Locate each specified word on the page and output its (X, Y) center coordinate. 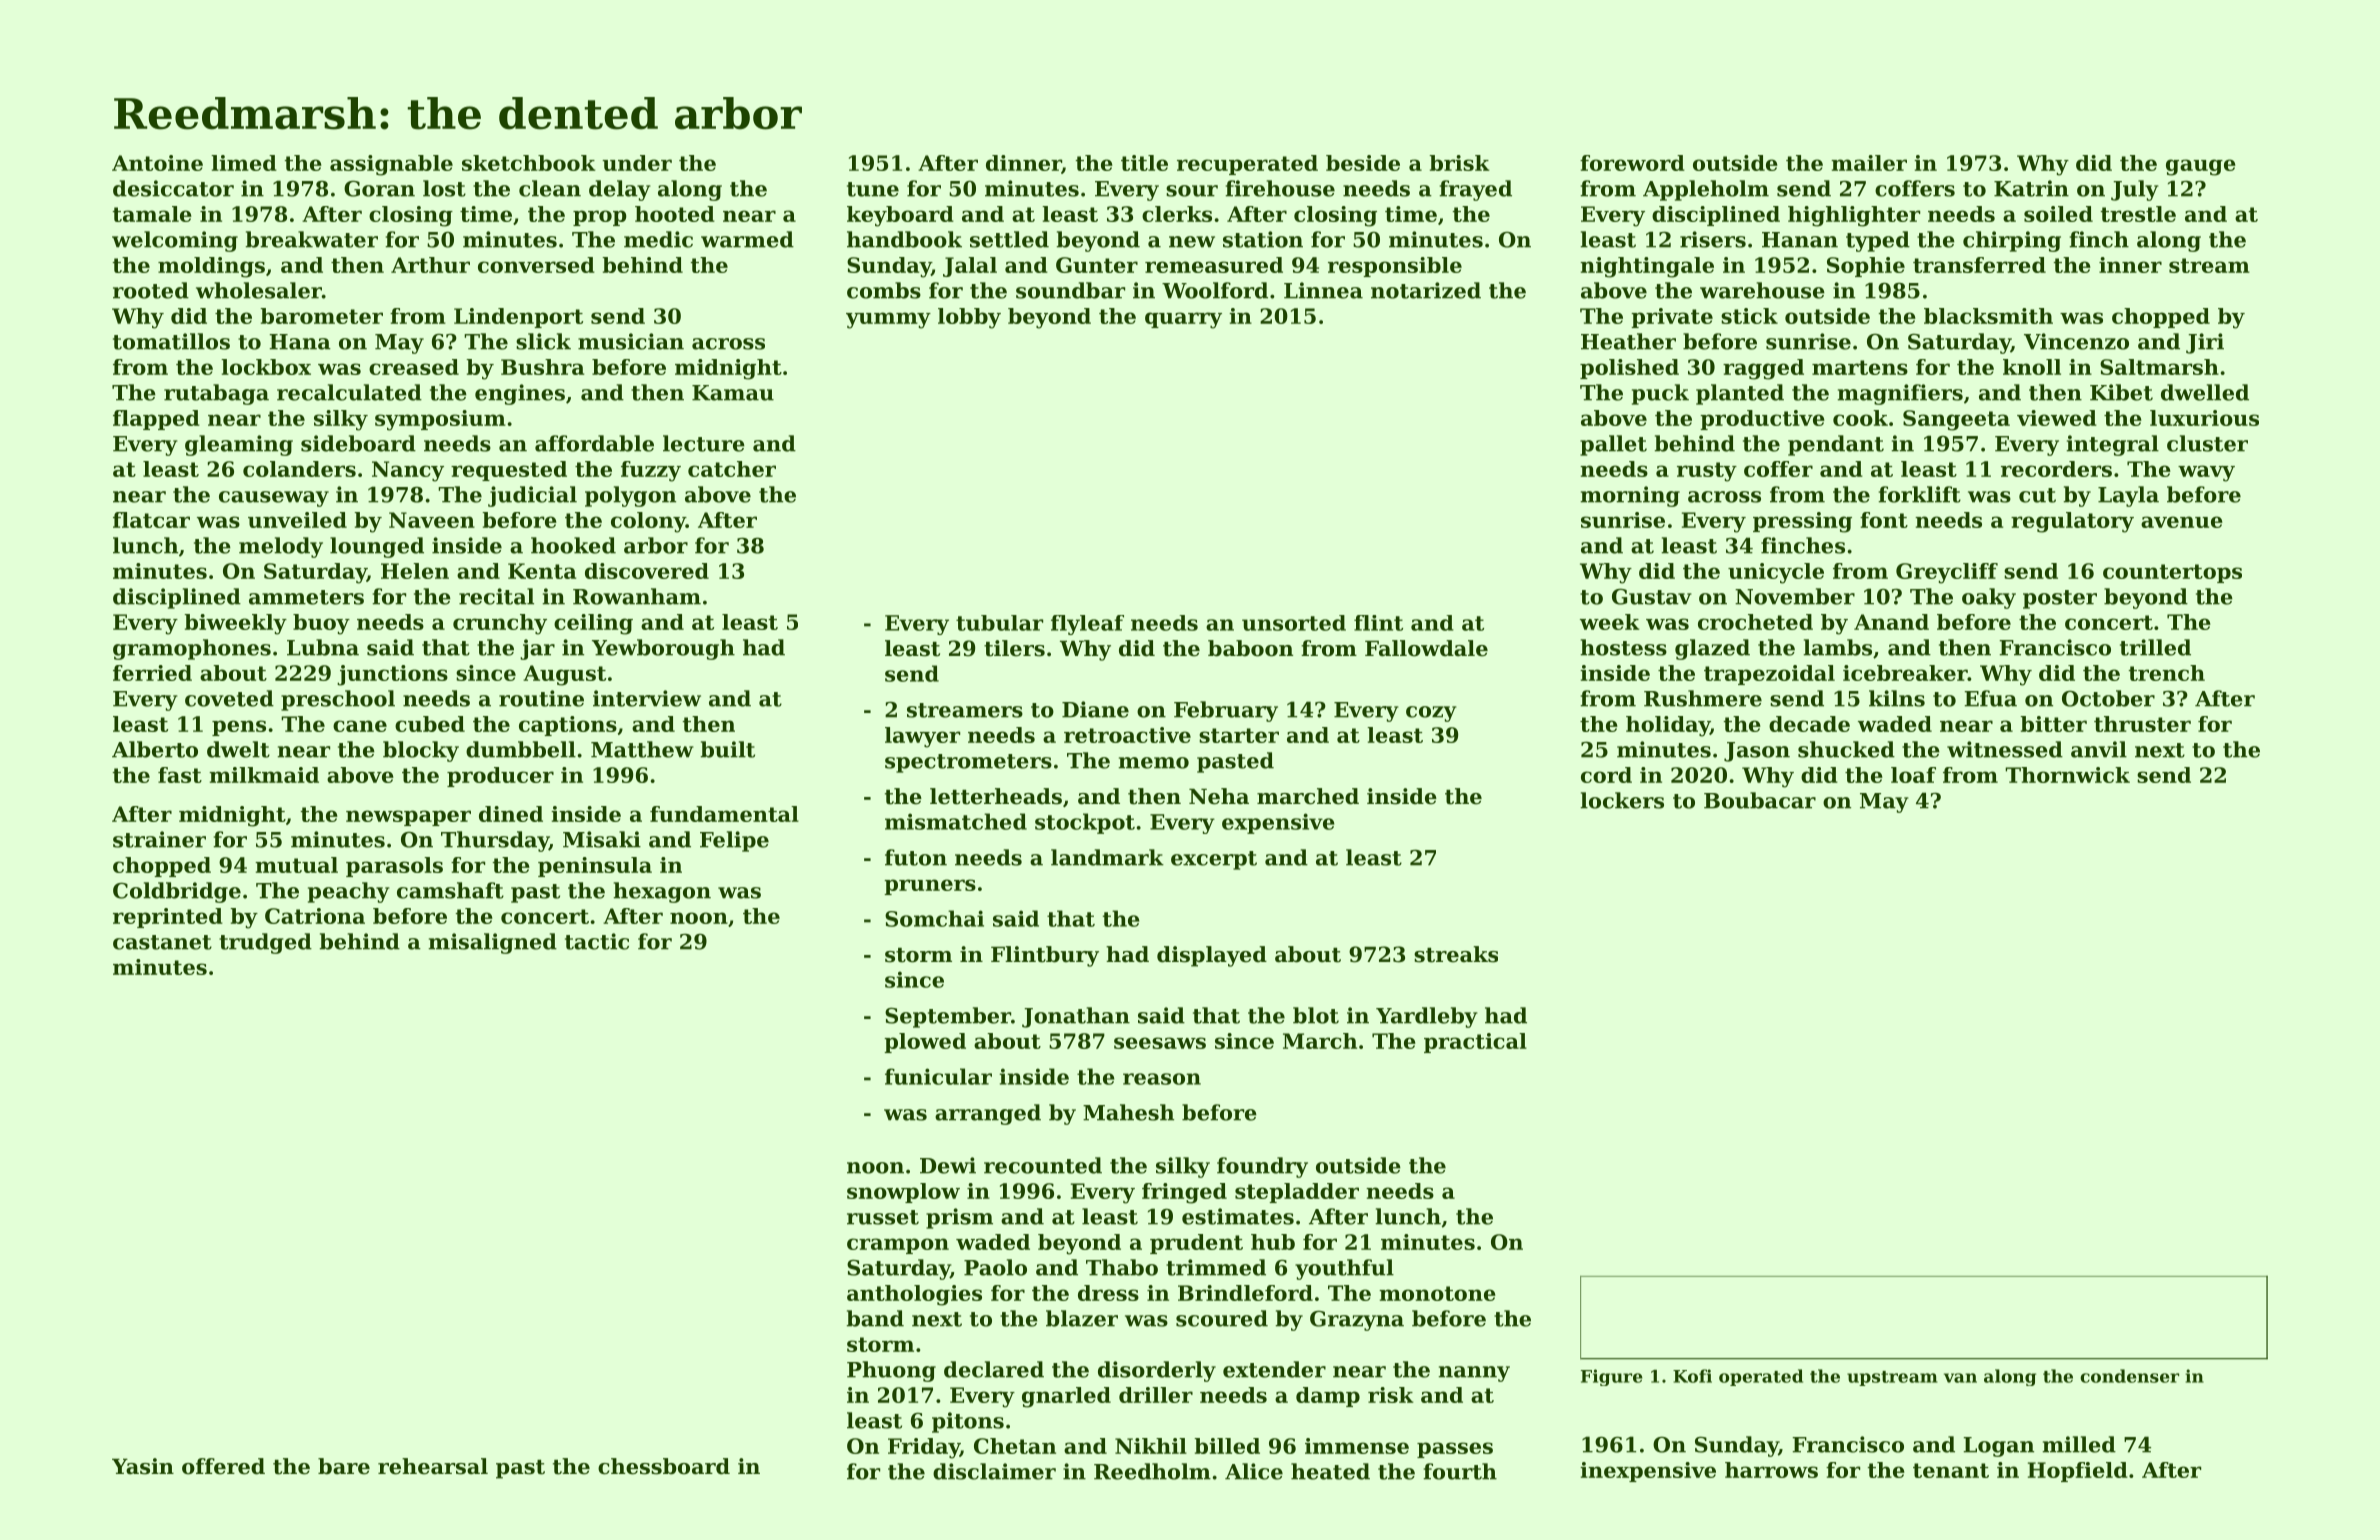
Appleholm (1706, 190)
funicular (938, 1076)
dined (511, 814)
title (1144, 163)
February (1226, 711)
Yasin (143, 1466)
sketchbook (529, 163)
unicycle (1776, 573)
